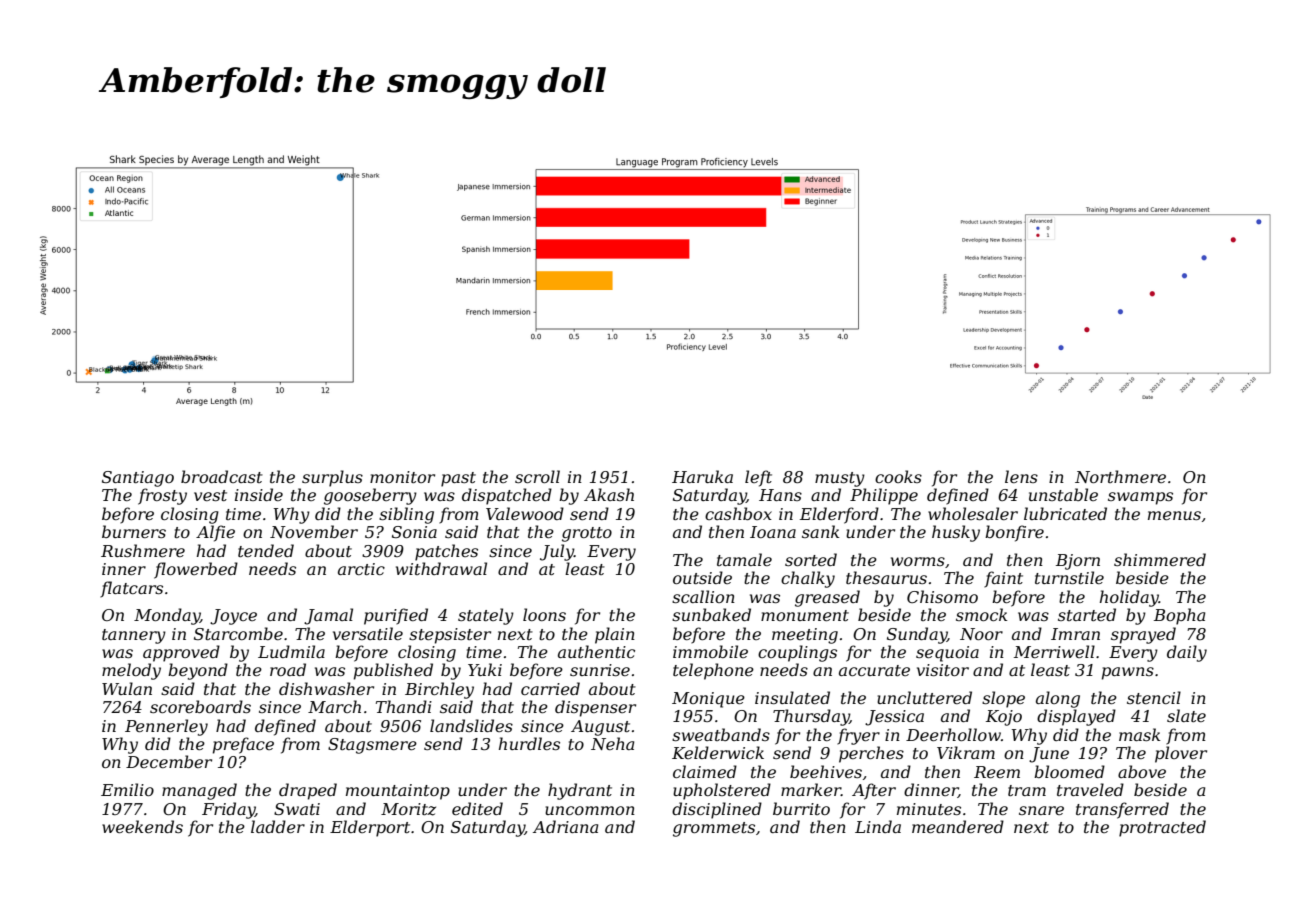  Describe the element at coordinates (1128, 673) in the screenshot. I see `pawns` at that location.
